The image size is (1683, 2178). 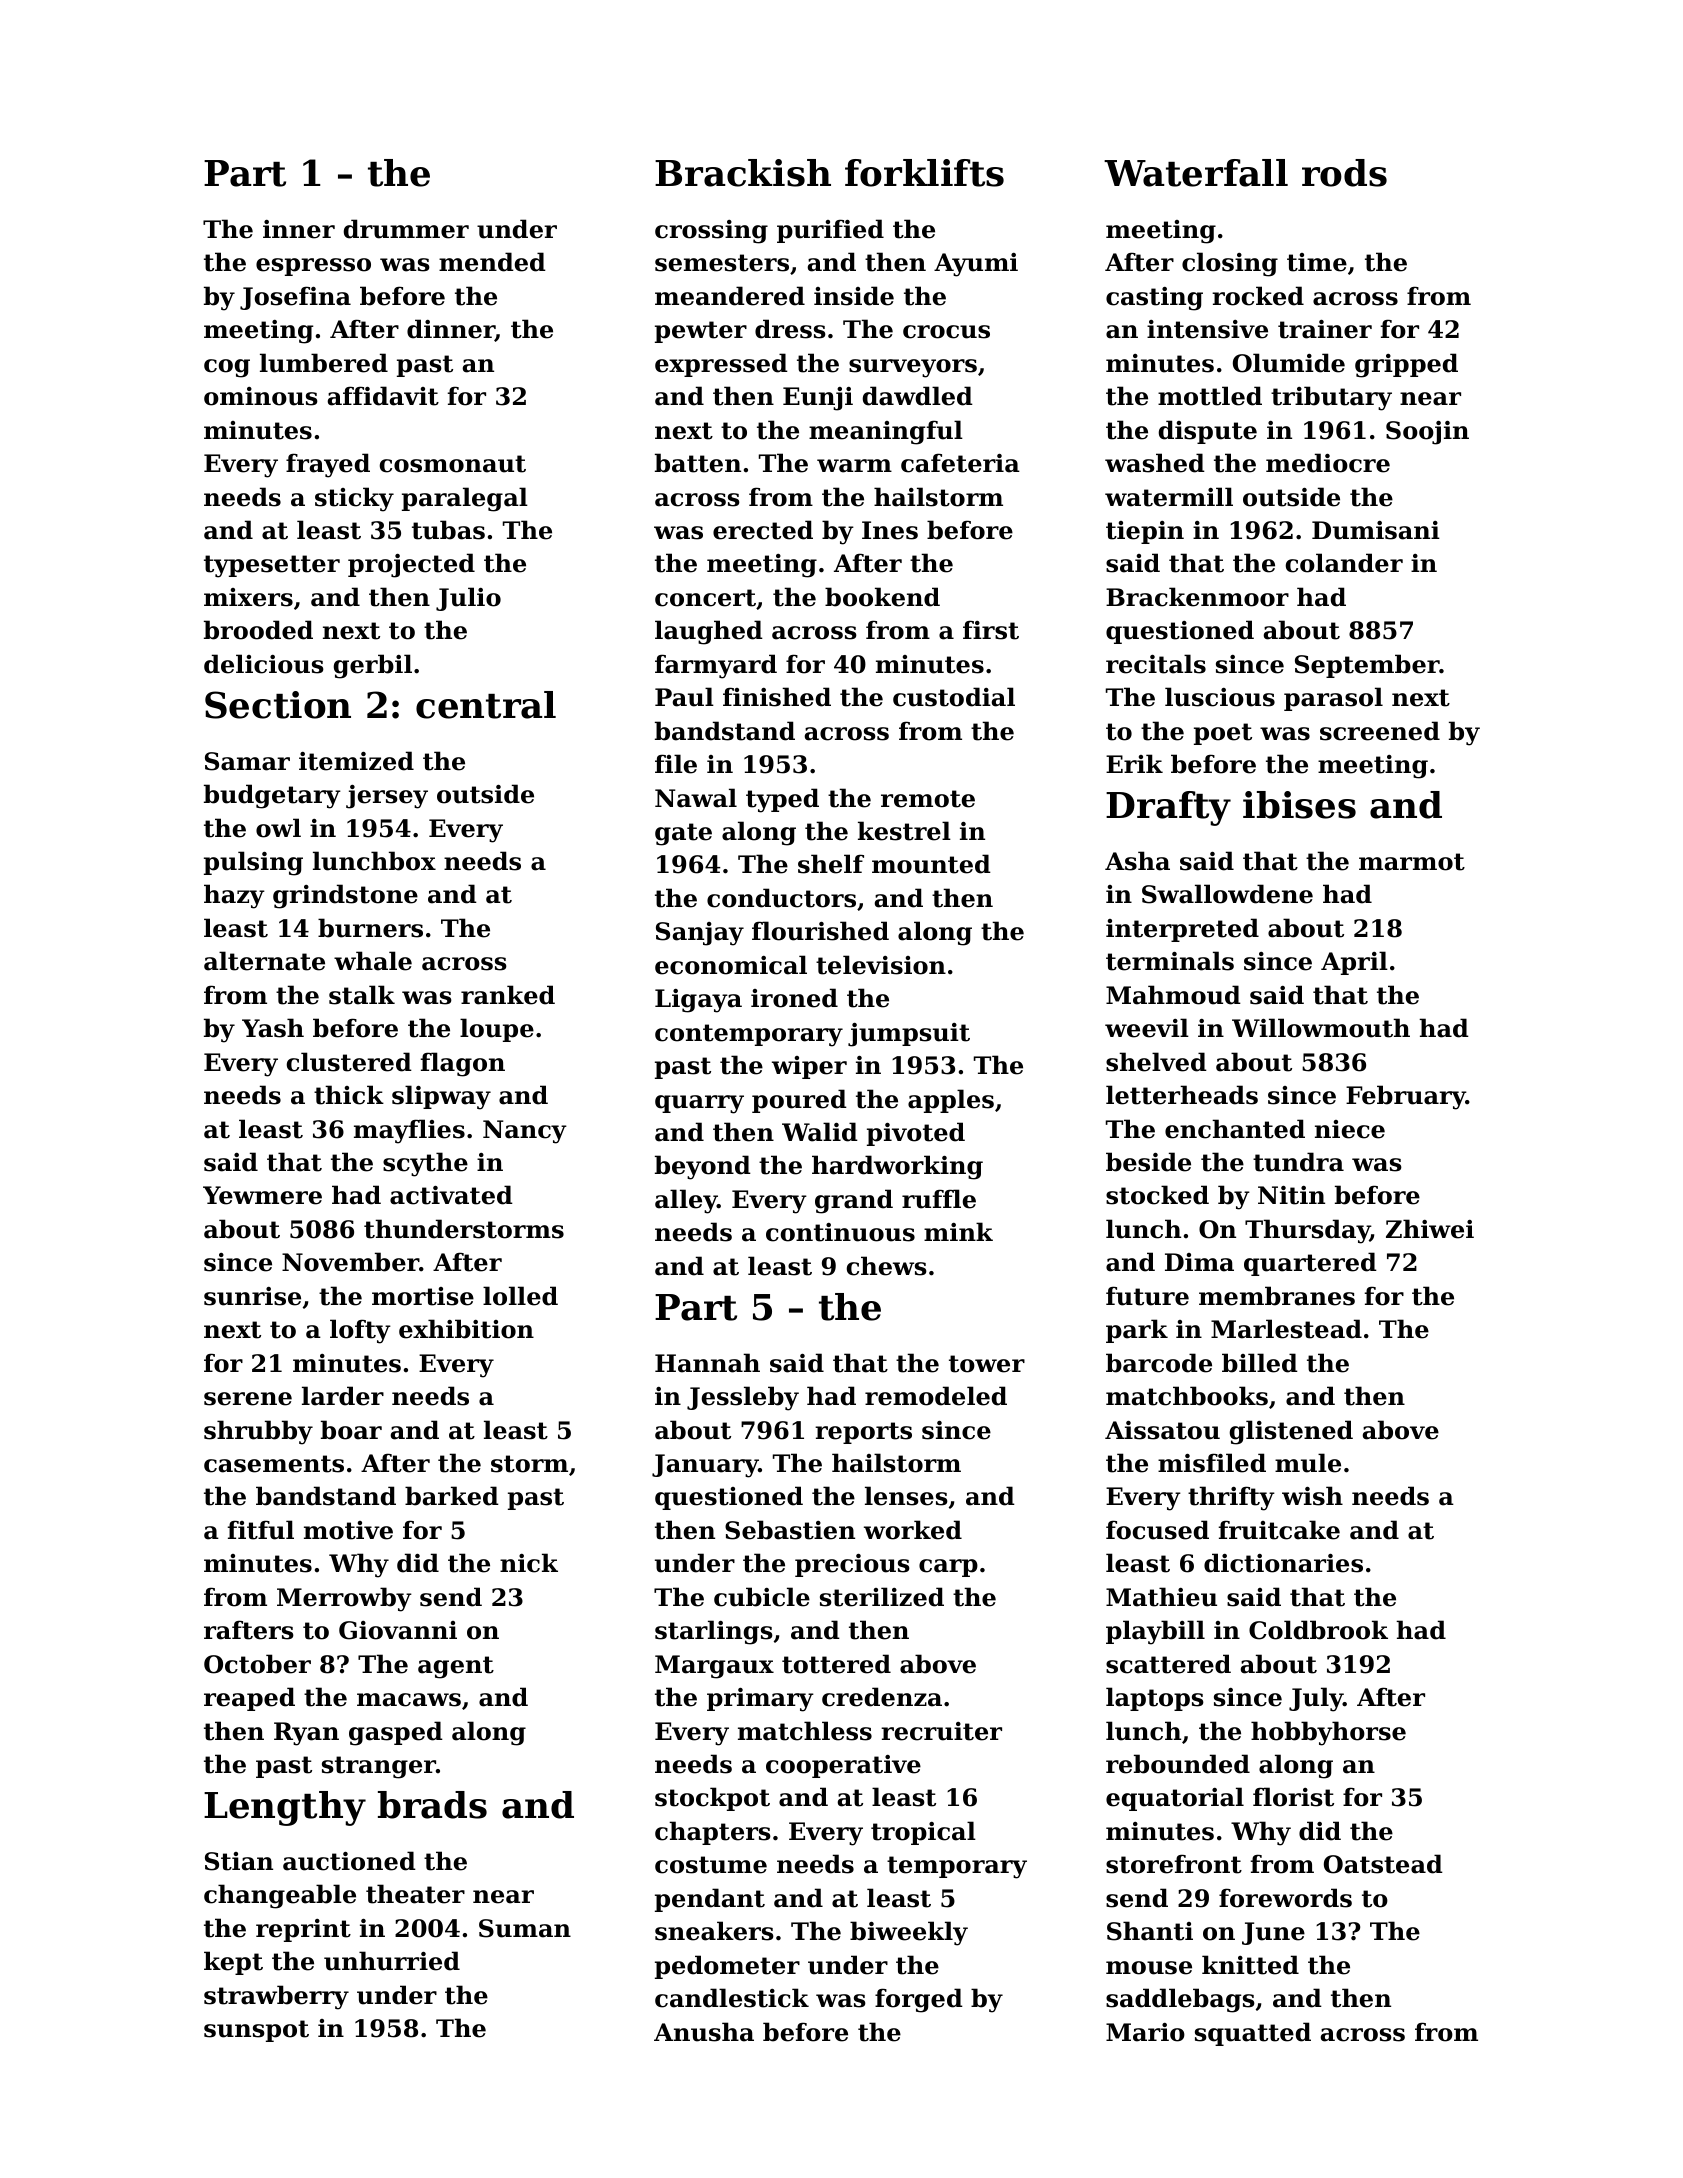 What do you see at coordinates (1207, 329) in the image?
I see `intensive` at bounding box center [1207, 329].
